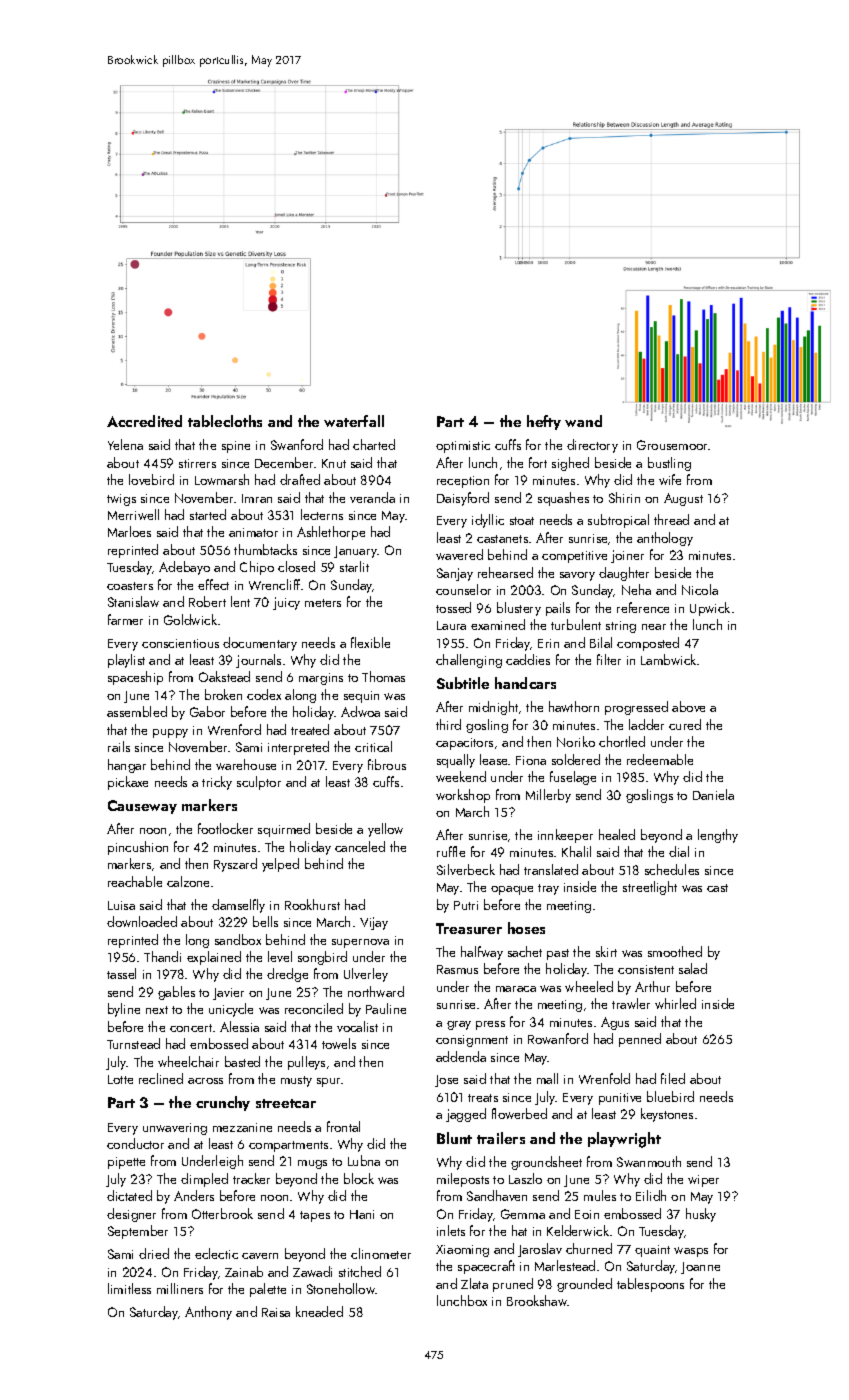 This page has height=1400, width=849. I want to click on Daniela, so click(713, 794).
